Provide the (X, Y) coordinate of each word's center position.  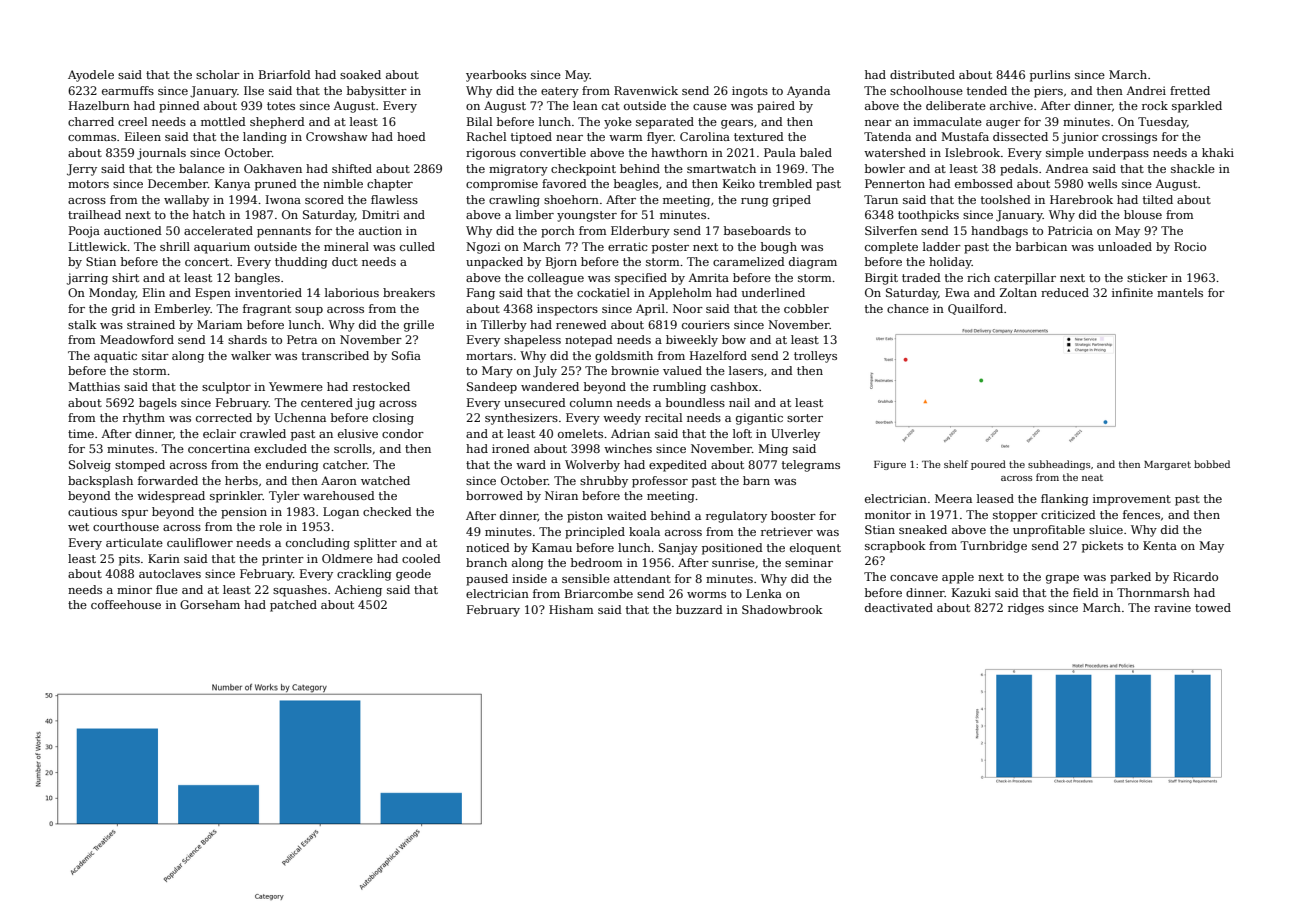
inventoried (268, 292)
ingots (750, 92)
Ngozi (483, 248)
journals (161, 154)
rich (978, 277)
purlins (1050, 76)
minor (134, 589)
